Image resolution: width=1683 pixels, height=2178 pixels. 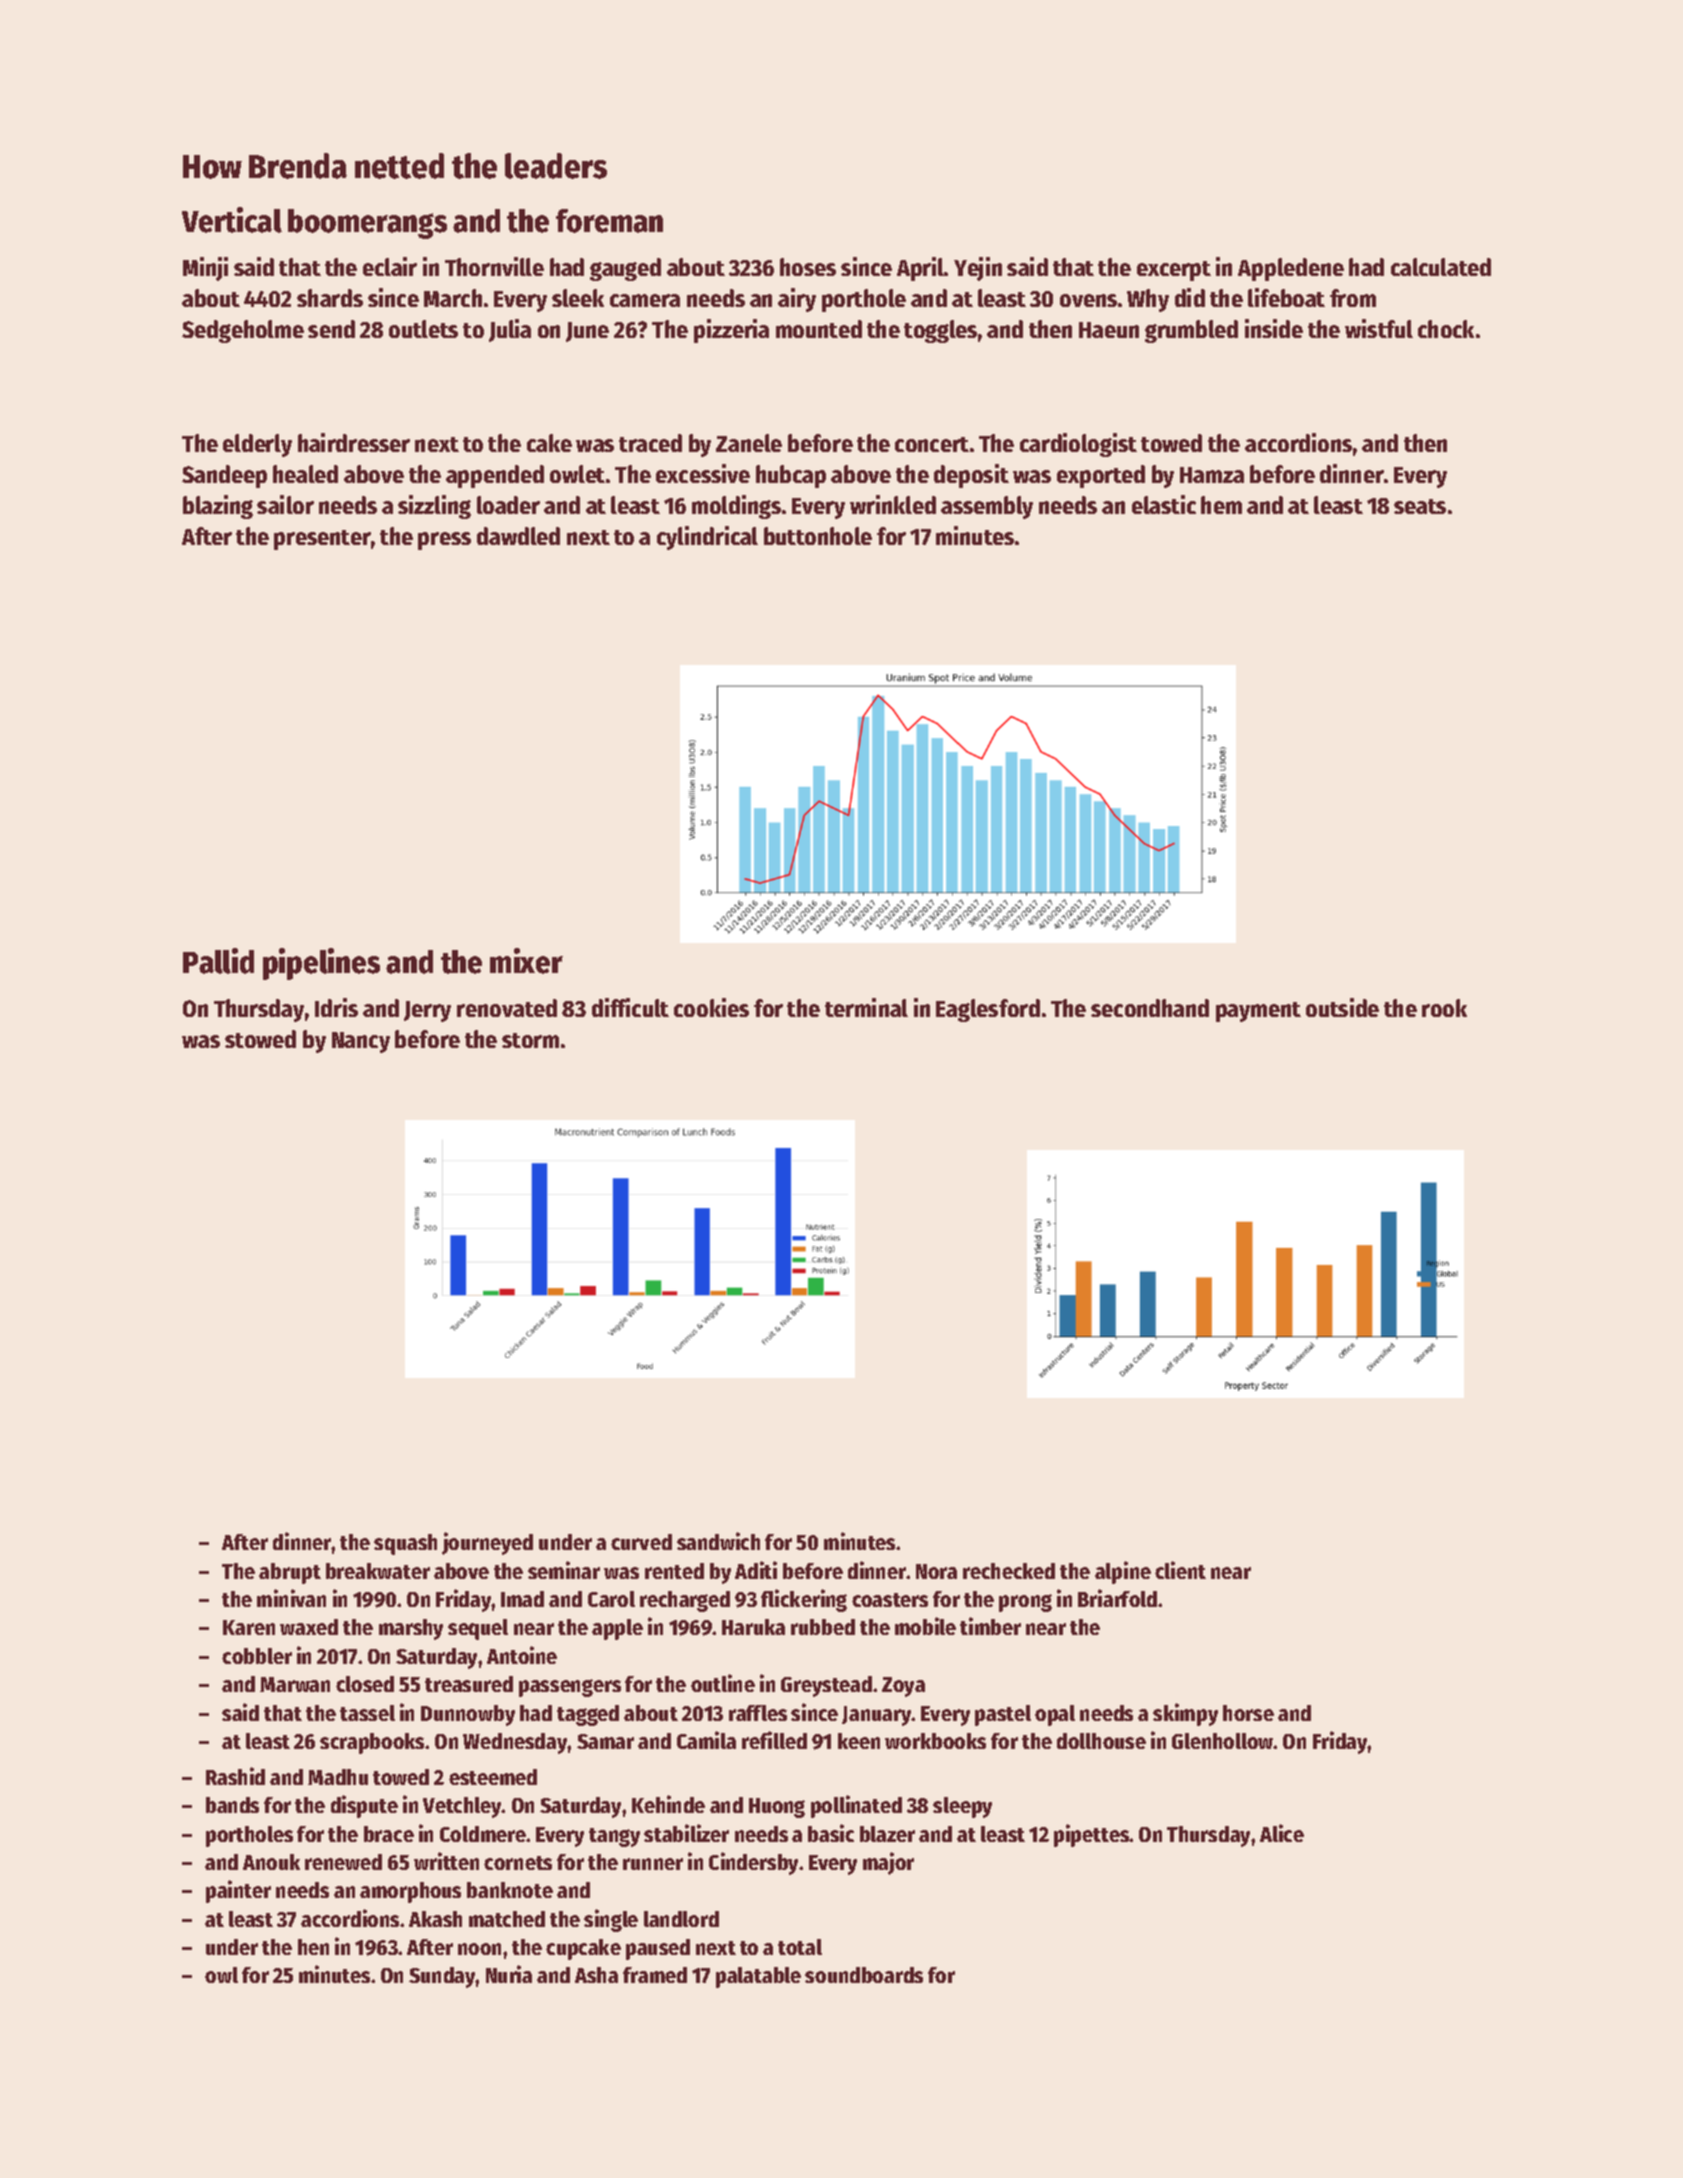 What do you see at coordinates (1150, 1008) in the screenshot?
I see `secondhand` at bounding box center [1150, 1008].
